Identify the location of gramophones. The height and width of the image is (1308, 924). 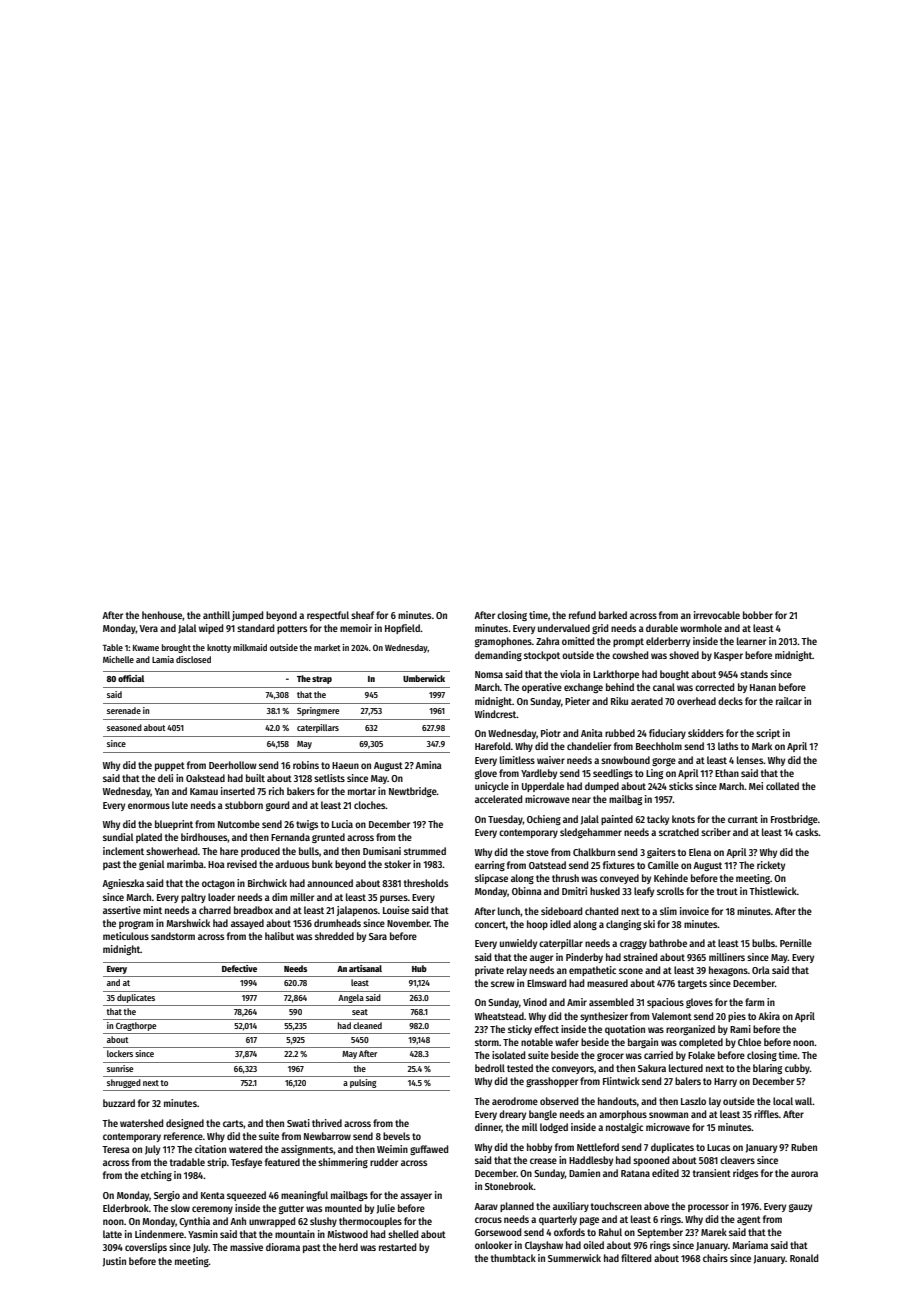
(503, 642).
